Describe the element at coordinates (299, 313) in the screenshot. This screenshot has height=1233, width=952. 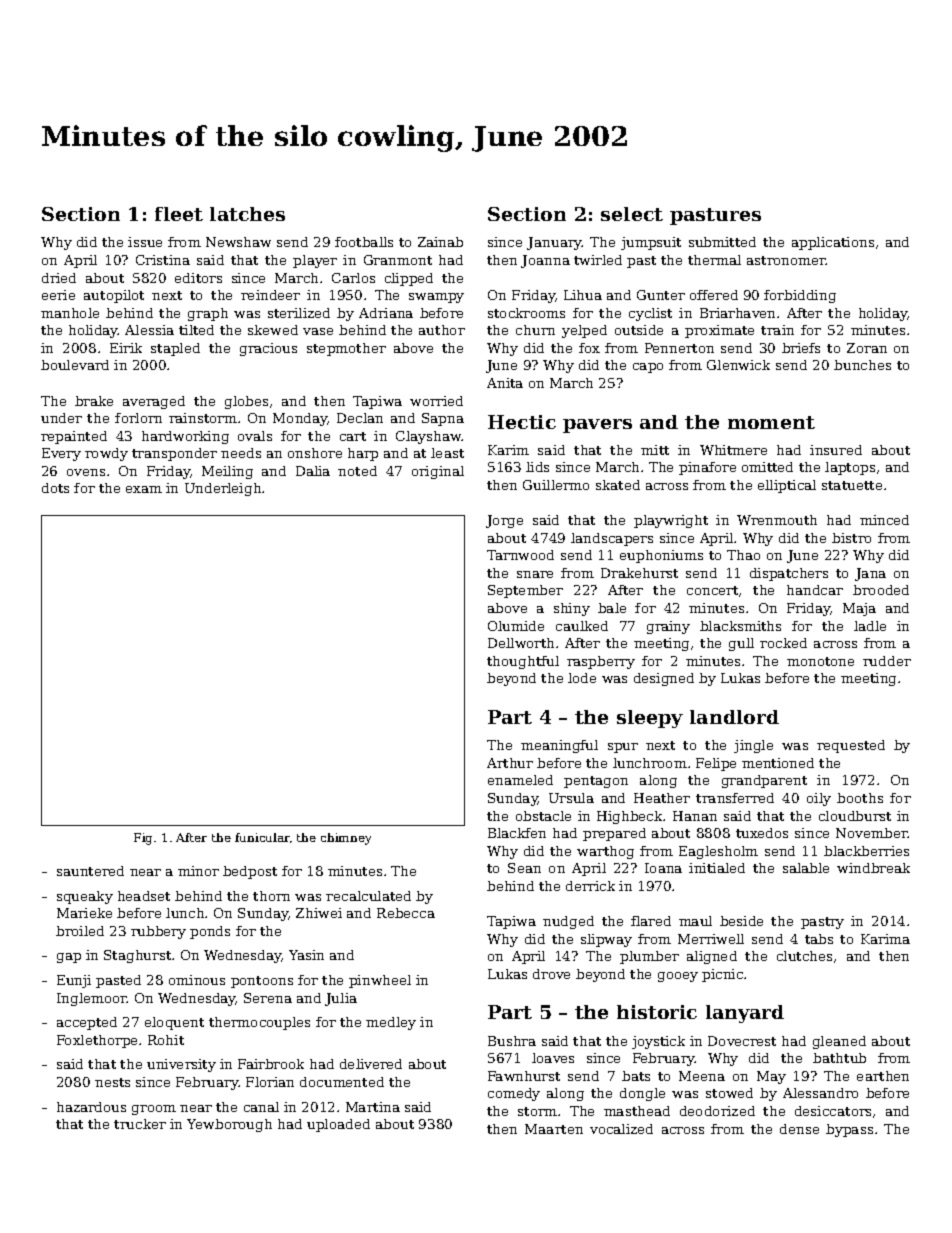
I see `sterilized` at that location.
